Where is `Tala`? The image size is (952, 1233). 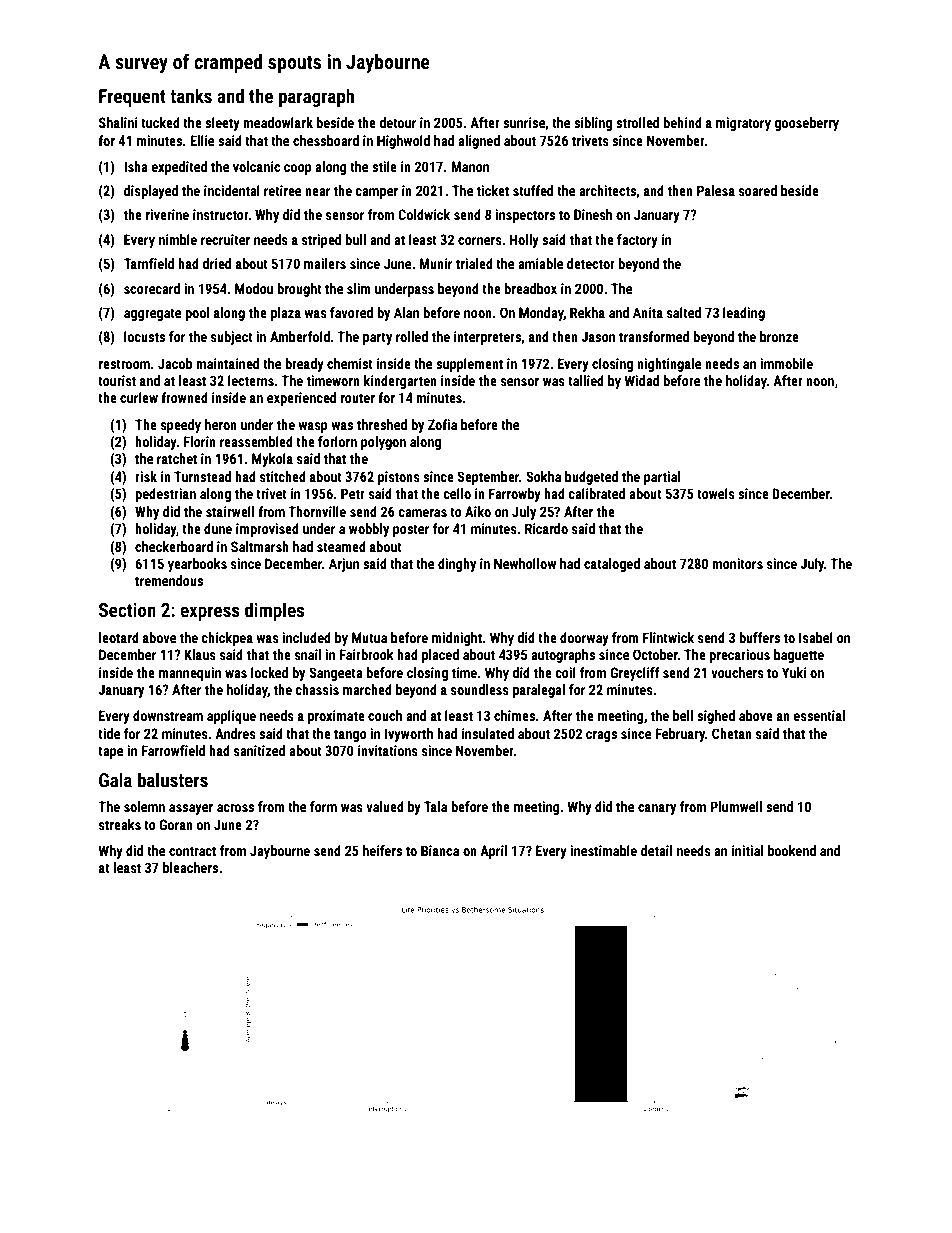 Tala is located at coordinates (435, 806).
